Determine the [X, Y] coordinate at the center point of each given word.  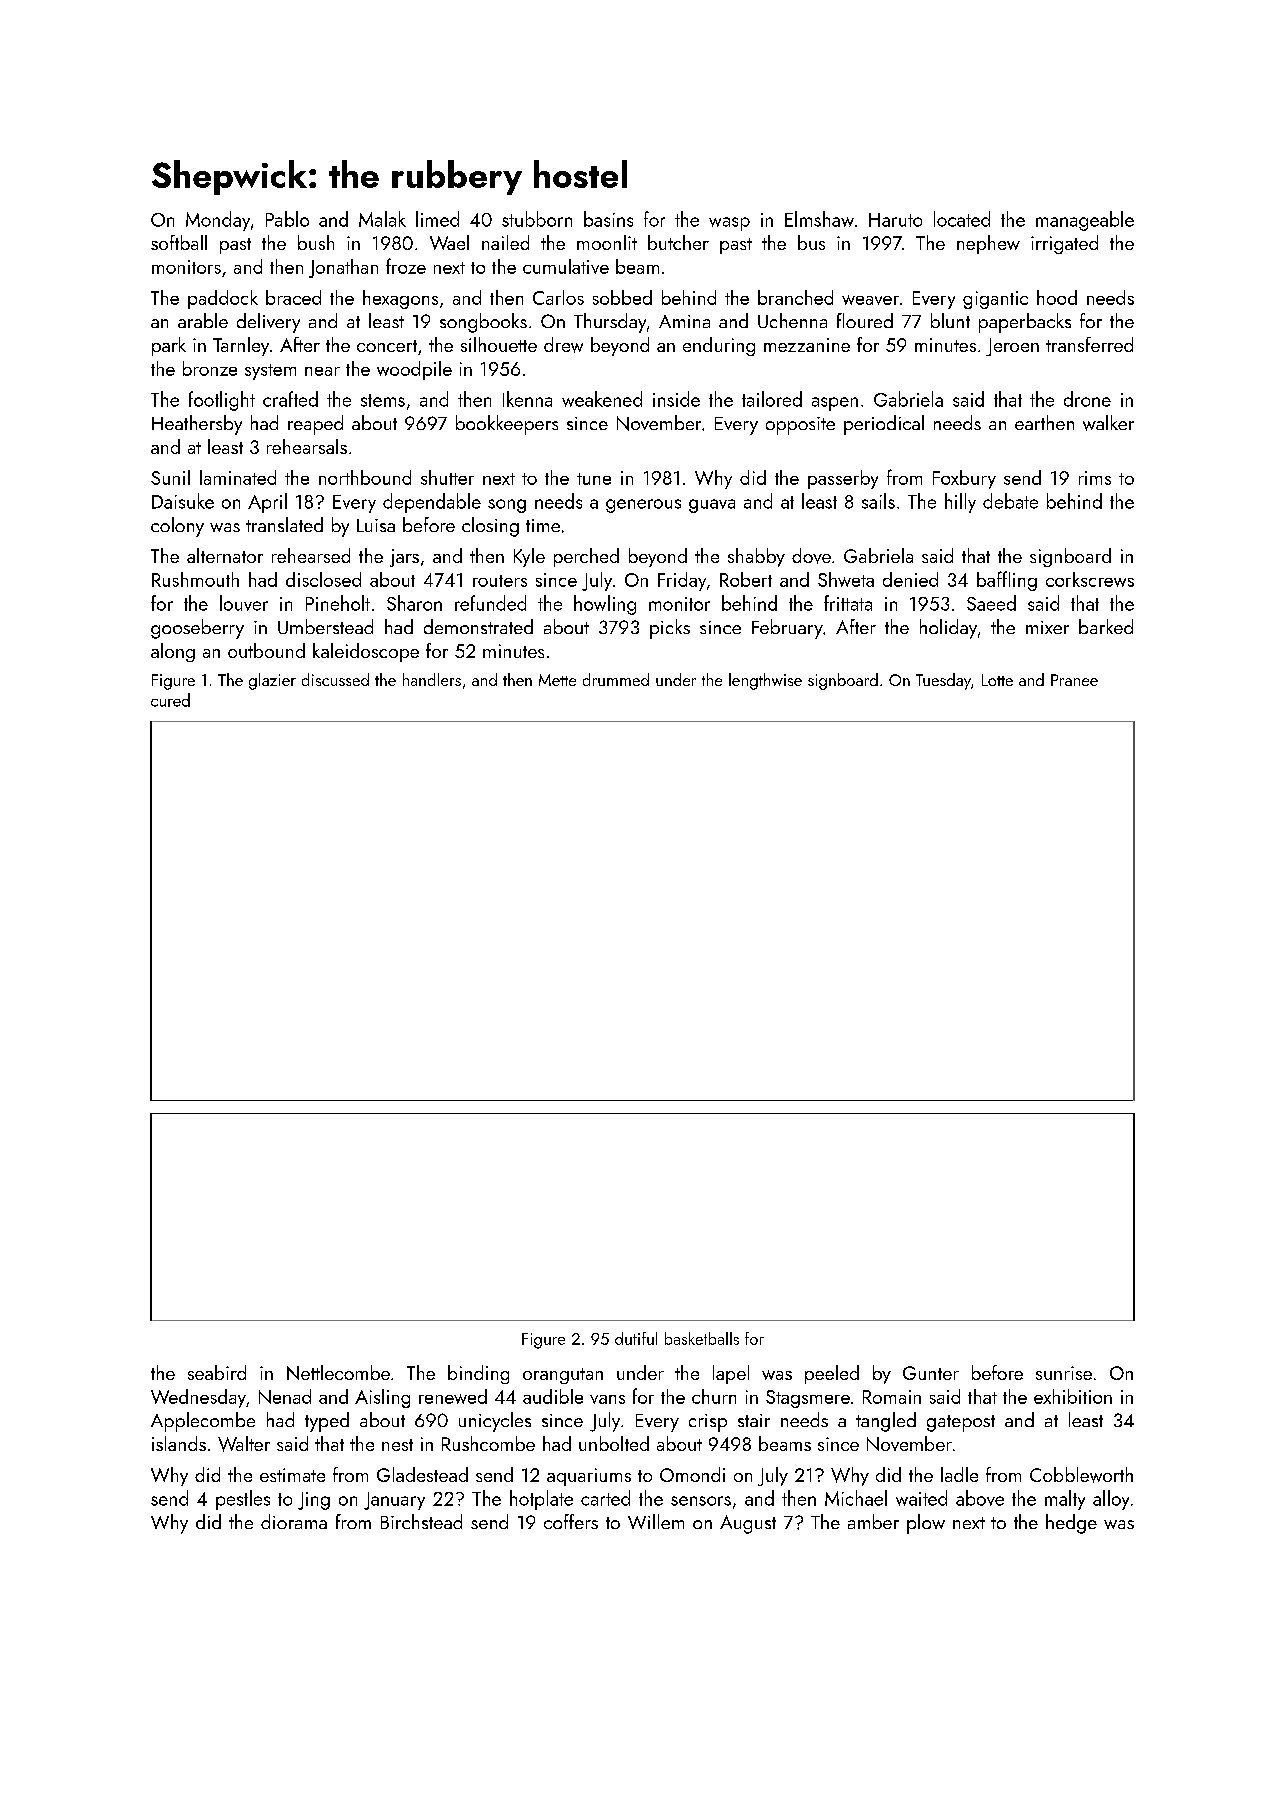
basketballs [702, 1338]
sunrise [1064, 1373]
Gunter [931, 1373]
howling [605, 605]
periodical [884, 425]
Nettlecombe [338, 1372]
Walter [244, 1444]
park [169, 346]
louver [244, 603]
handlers [432, 679]
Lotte [997, 680]
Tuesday [943, 681]
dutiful [636, 1338]
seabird [217, 1372]
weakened [602, 399]
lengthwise [765, 681]
